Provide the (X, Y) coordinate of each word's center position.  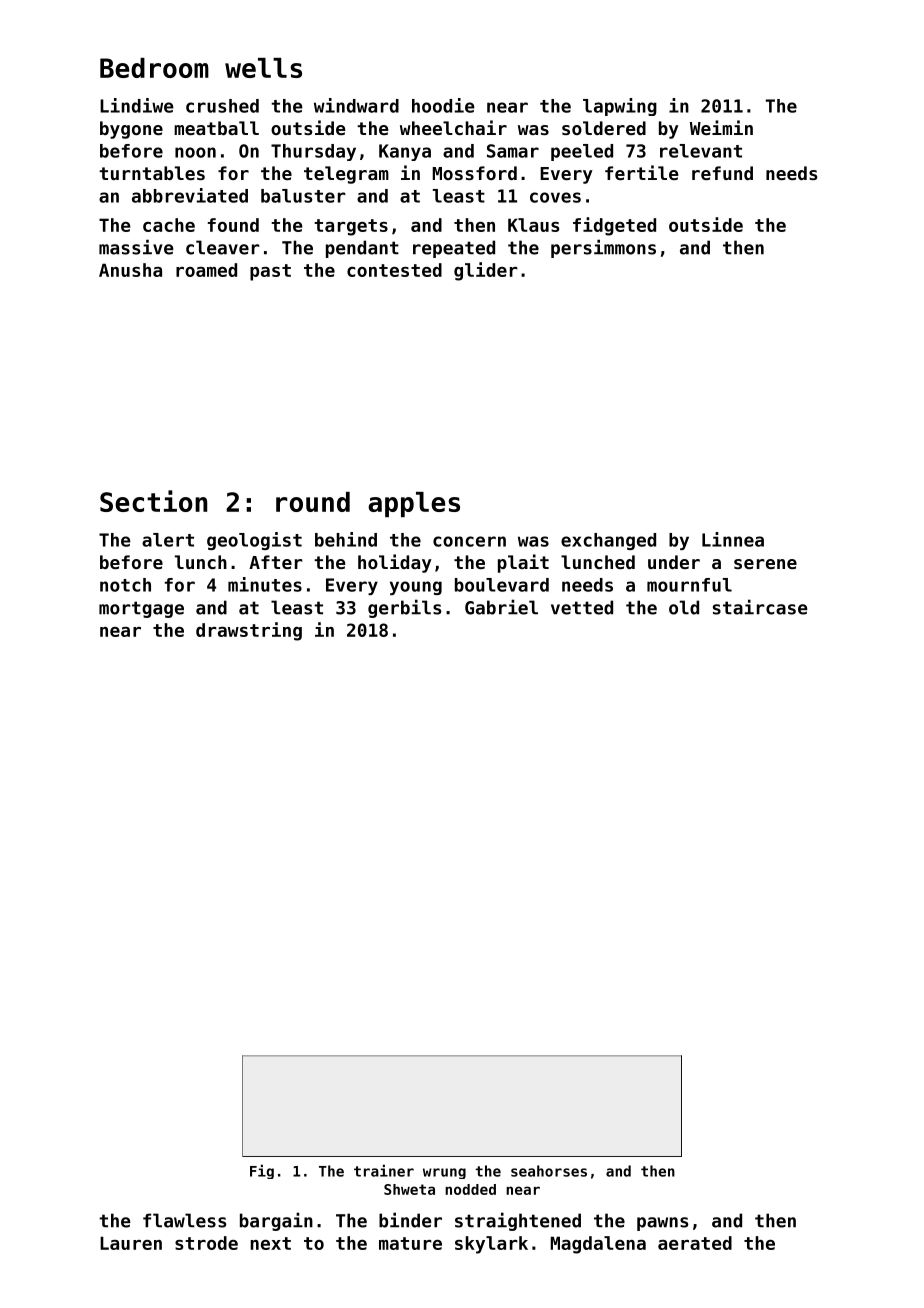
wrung (444, 1173)
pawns (663, 1224)
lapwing (620, 107)
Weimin (721, 127)
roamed (206, 270)
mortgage (141, 609)
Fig (262, 1171)
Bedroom (154, 68)
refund (722, 173)
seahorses (549, 1171)
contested (394, 270)
